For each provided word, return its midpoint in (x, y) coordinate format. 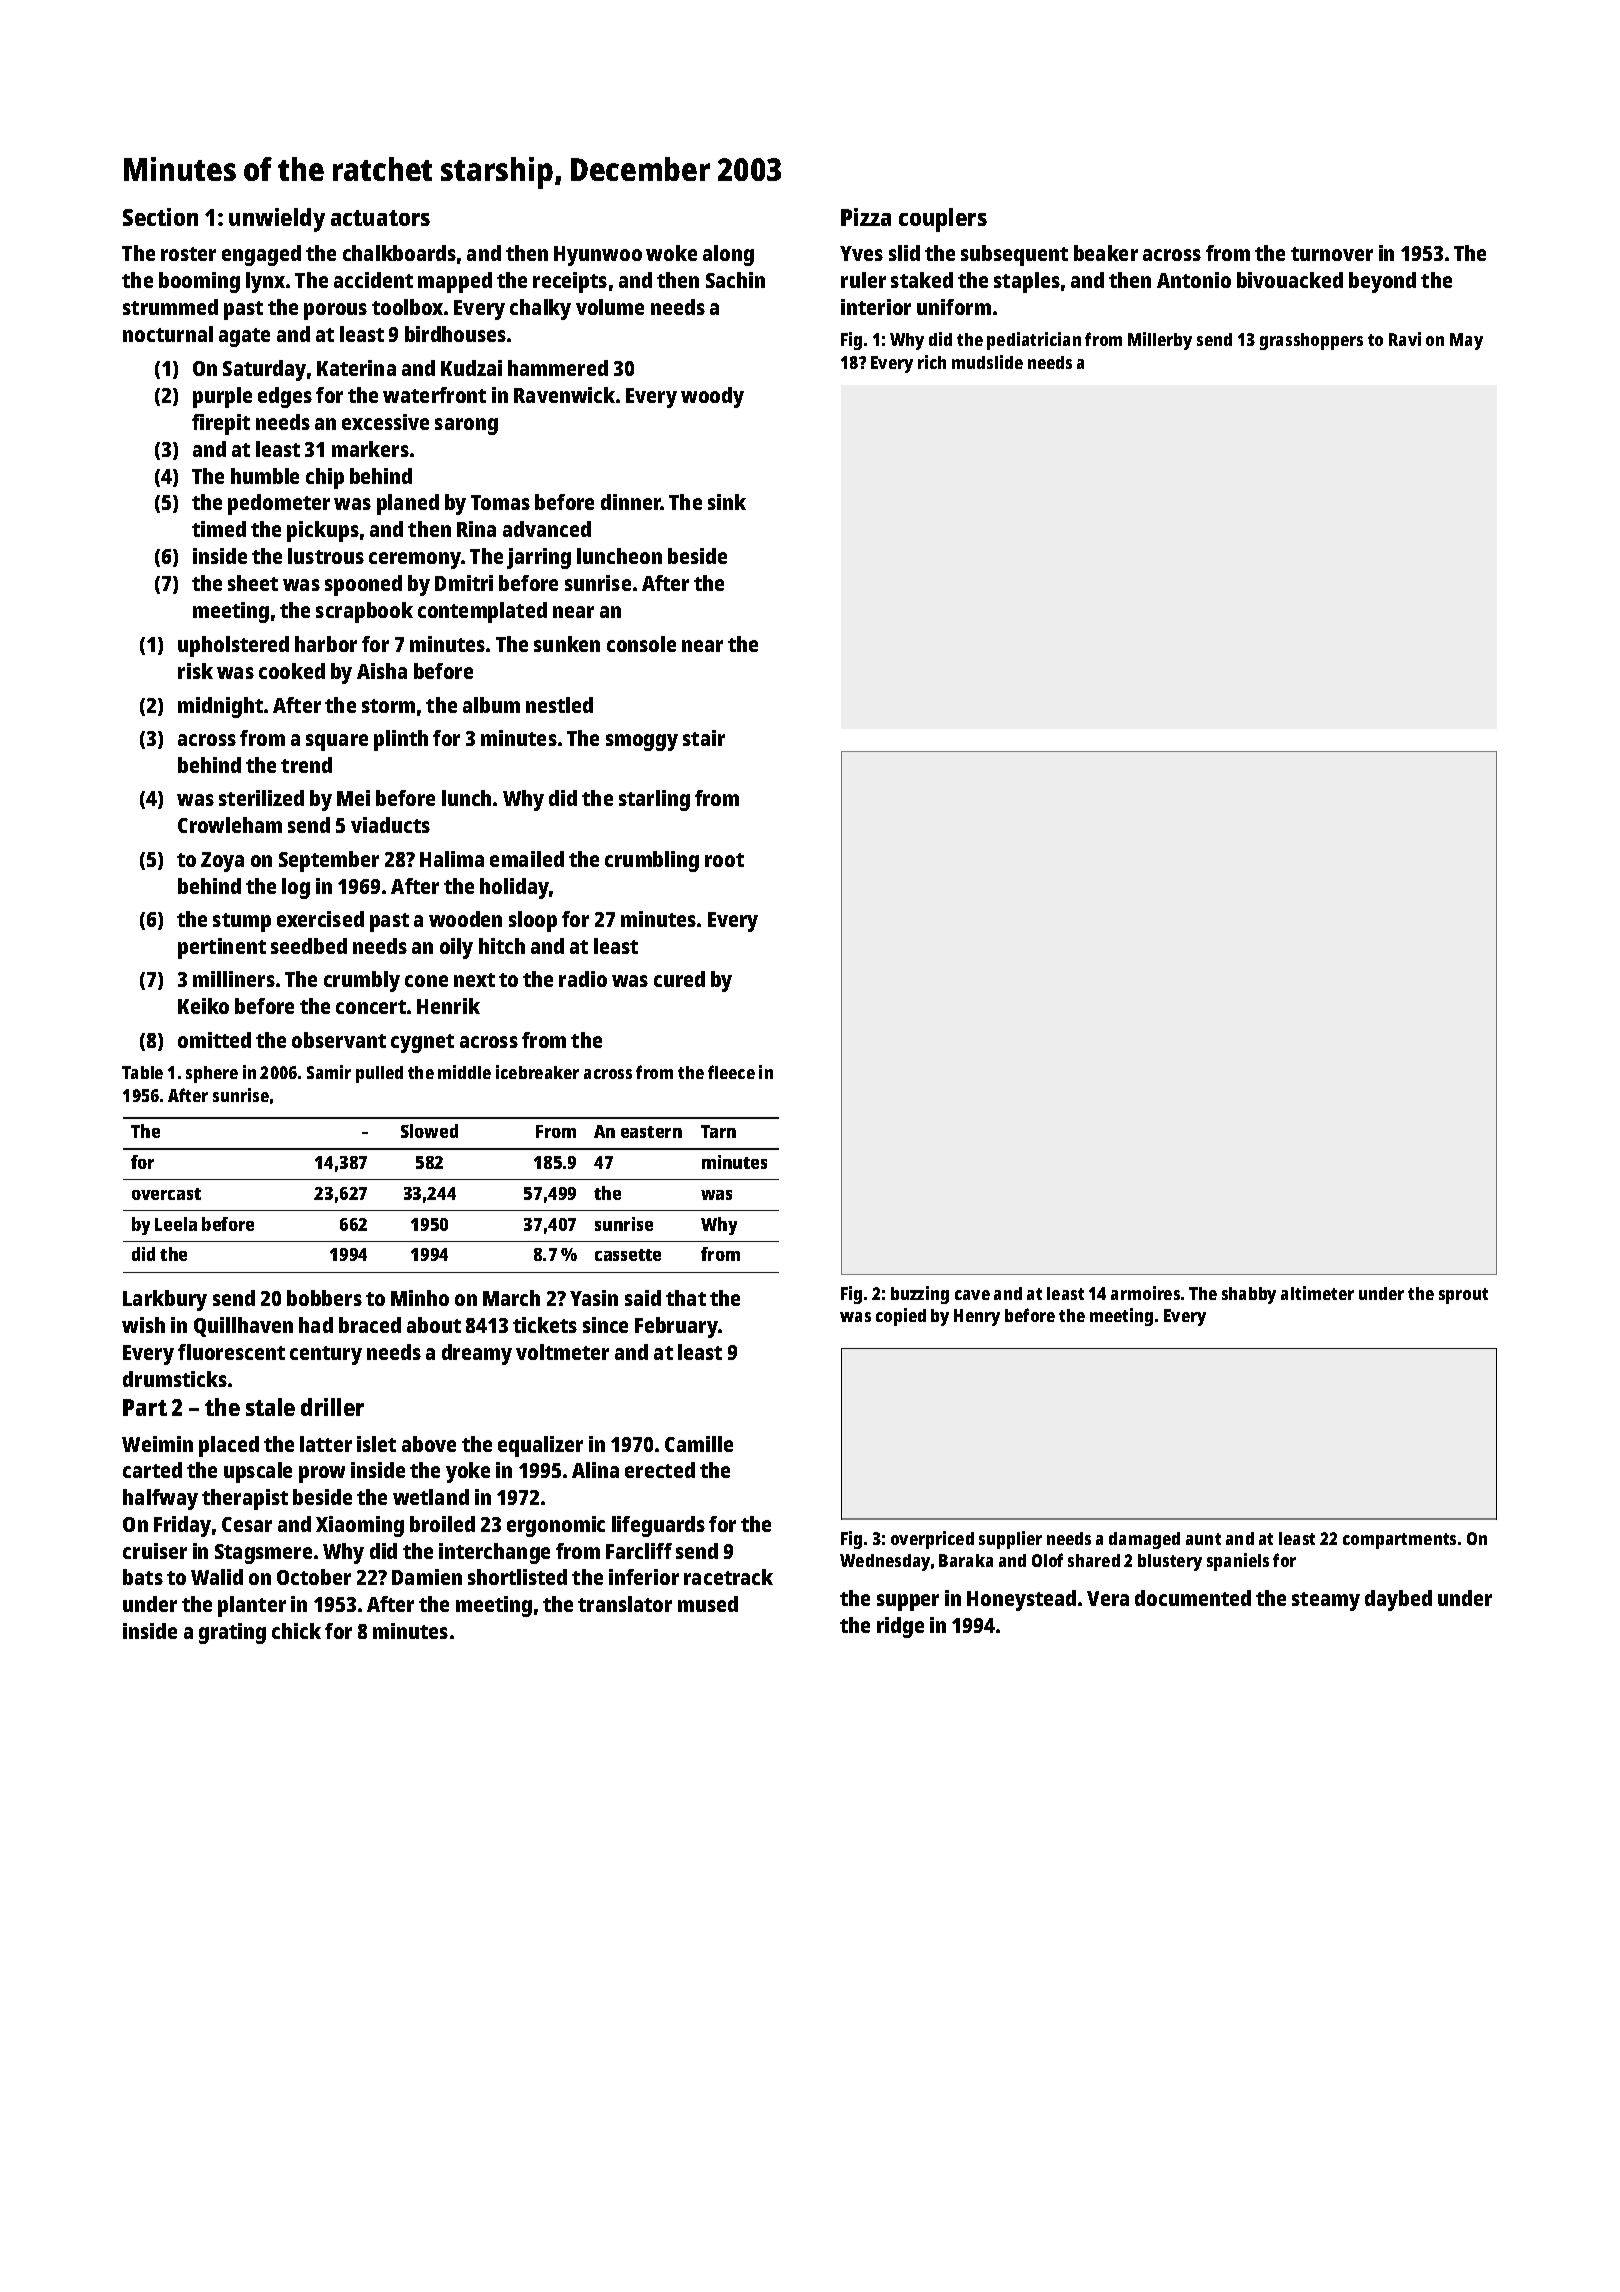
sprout (1463, 1296)
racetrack (728, 1577)
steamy (1326, 1601)
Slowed (429, 1131)
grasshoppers (1311, 341)
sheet (253, 583)
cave (972, 1295)
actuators (380, 218)
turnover (1332, 254)
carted (152, 1470)
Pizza (866, 217)
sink (727, 502)
